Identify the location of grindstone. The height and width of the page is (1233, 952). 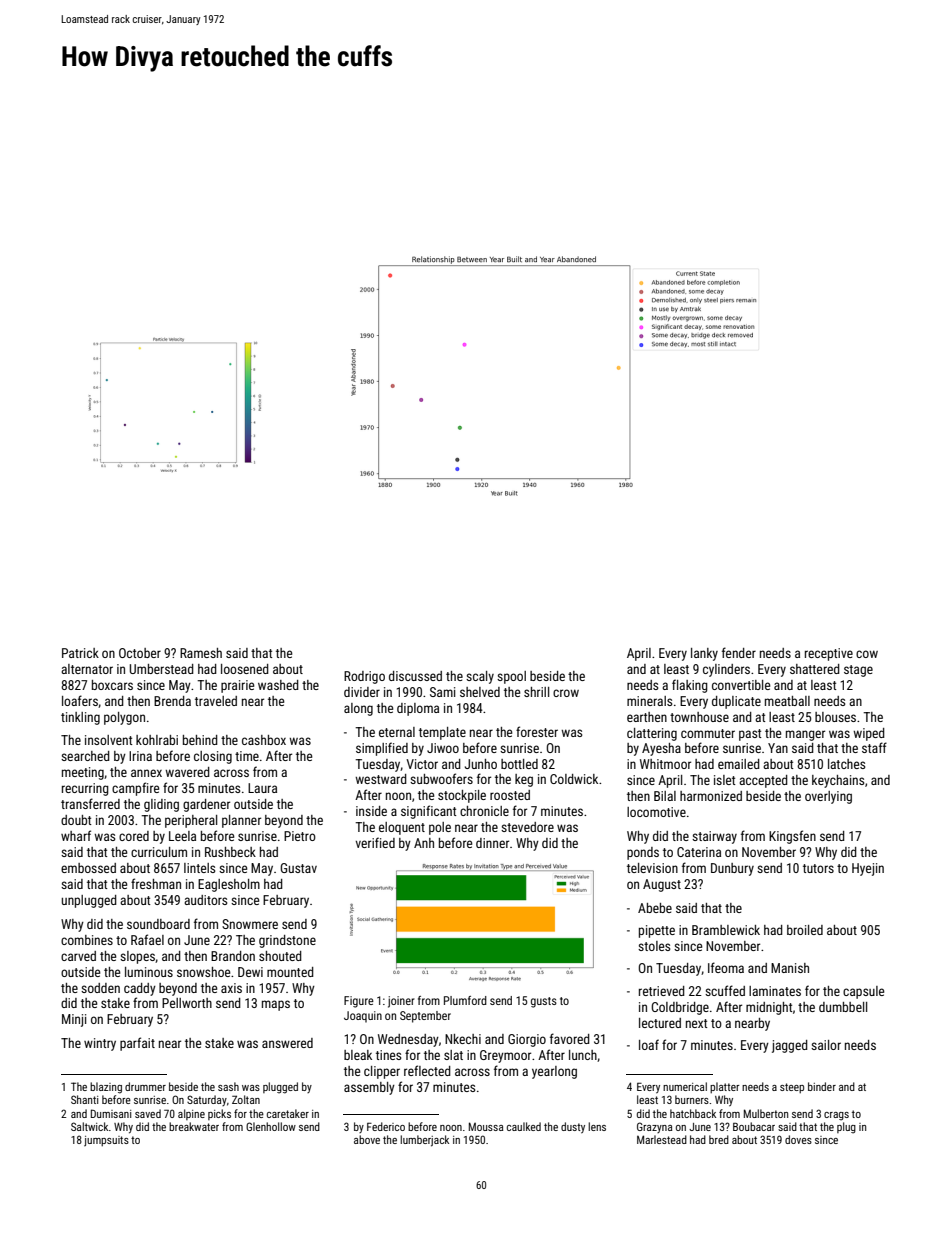
(287, 941).
